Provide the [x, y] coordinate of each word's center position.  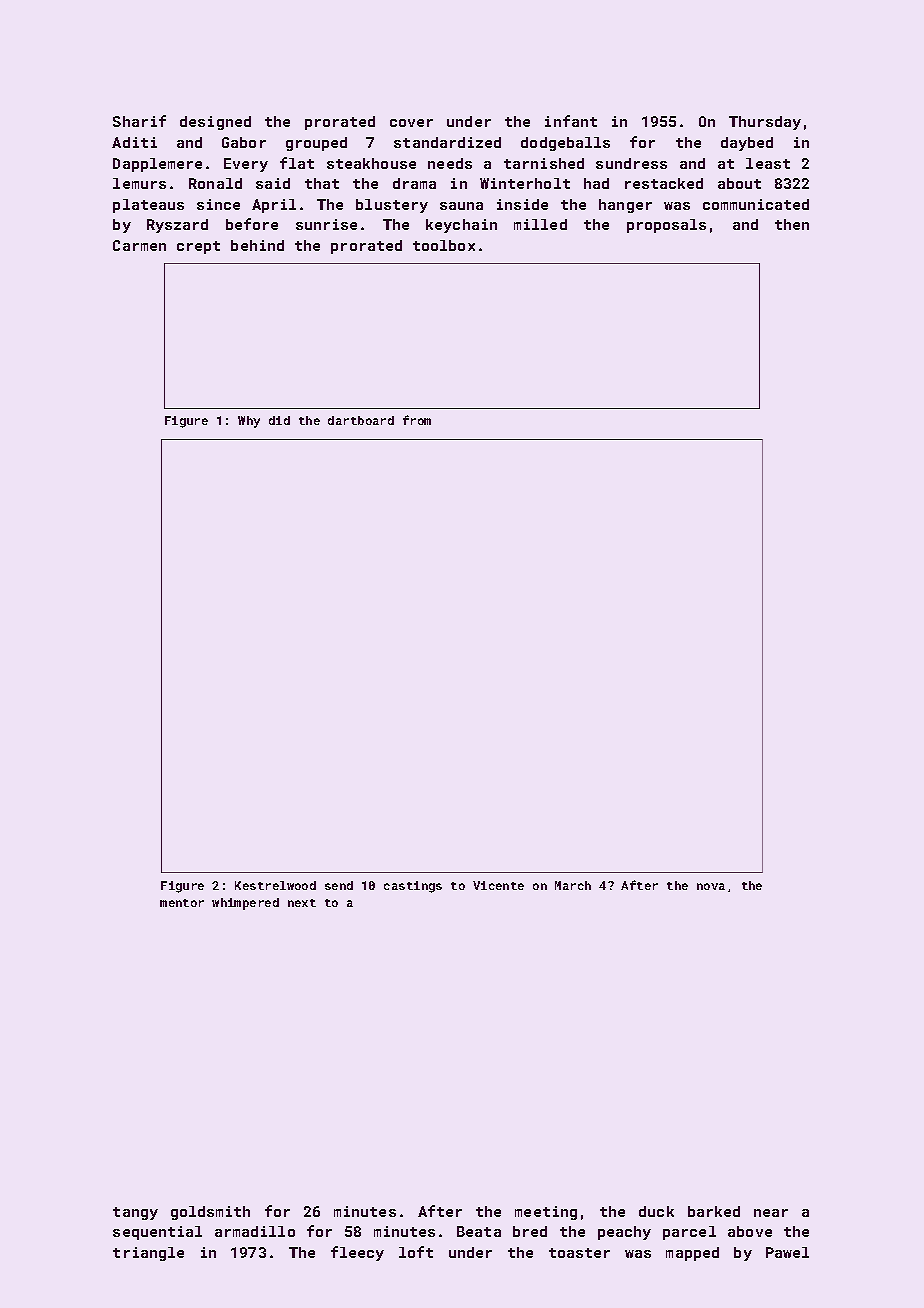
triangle [148, 1254]
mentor [182, 903]
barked [714, 1211]
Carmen [139, 245]
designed [215, 123]
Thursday [765, 123]
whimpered [245, 904]
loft [416, 1252]
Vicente [498, 885]
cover [411, 123]
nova [711, 886]
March [573, 885]
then [792, 224]
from [417, 420]
